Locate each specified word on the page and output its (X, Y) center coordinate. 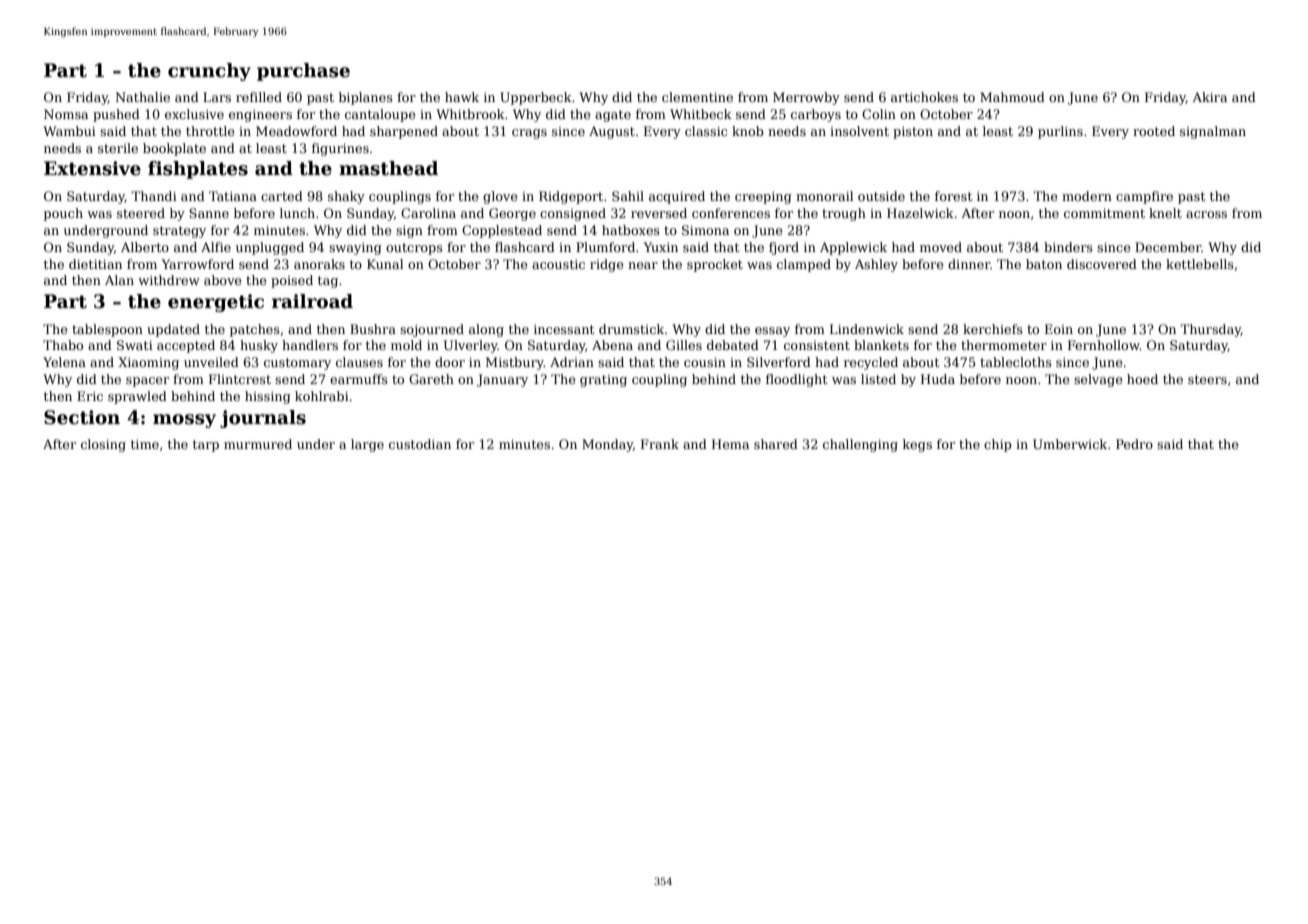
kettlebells (1200, 264)
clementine (697, 97)
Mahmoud (1012, 97)
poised (292, 281)
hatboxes (631, 230)
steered (141, 213)
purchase (303, 72)
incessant (564, 329)
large (367, 445)
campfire (1144, 197)
